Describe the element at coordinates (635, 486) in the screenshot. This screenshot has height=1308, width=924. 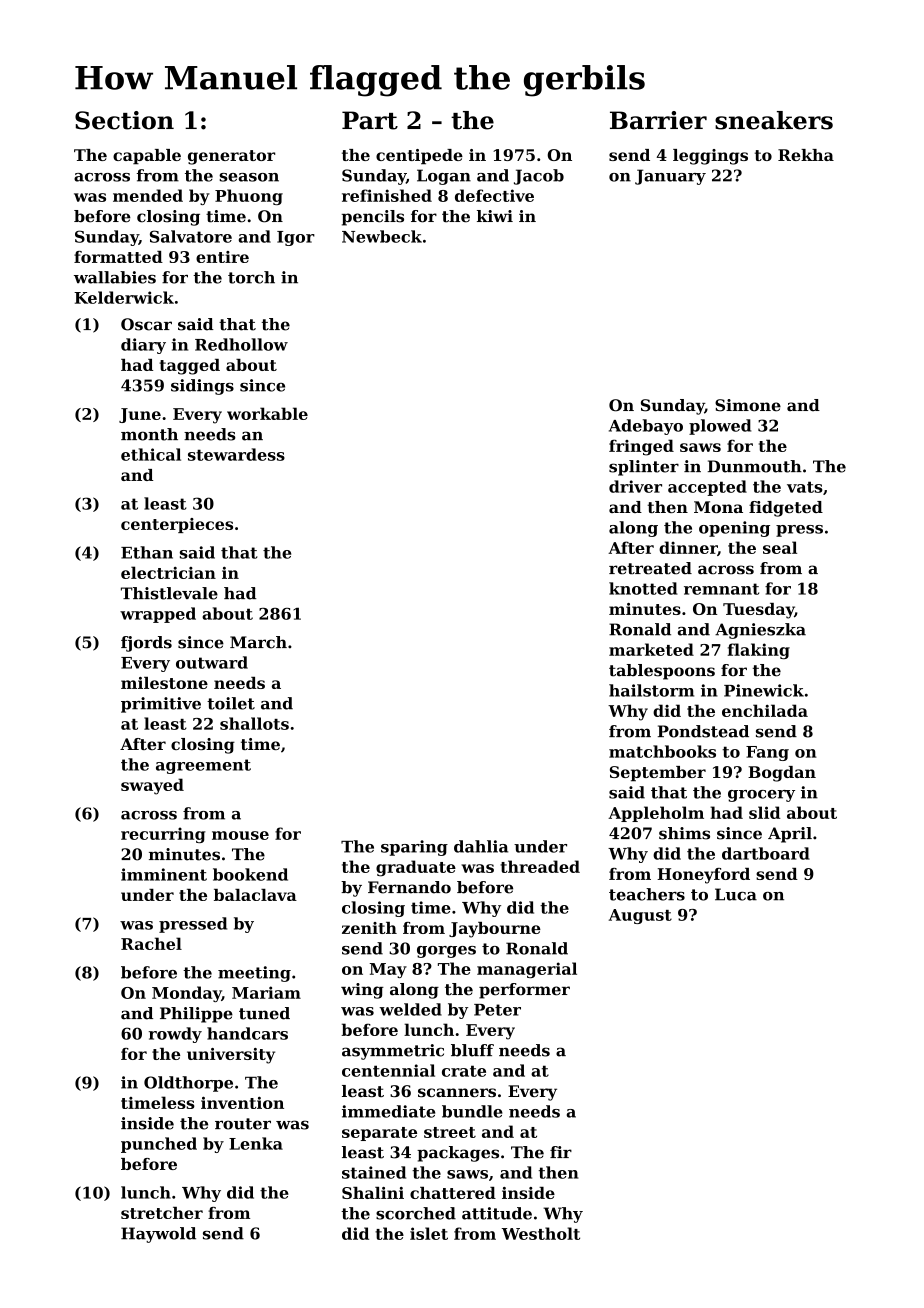
I see `driver` at that location.
